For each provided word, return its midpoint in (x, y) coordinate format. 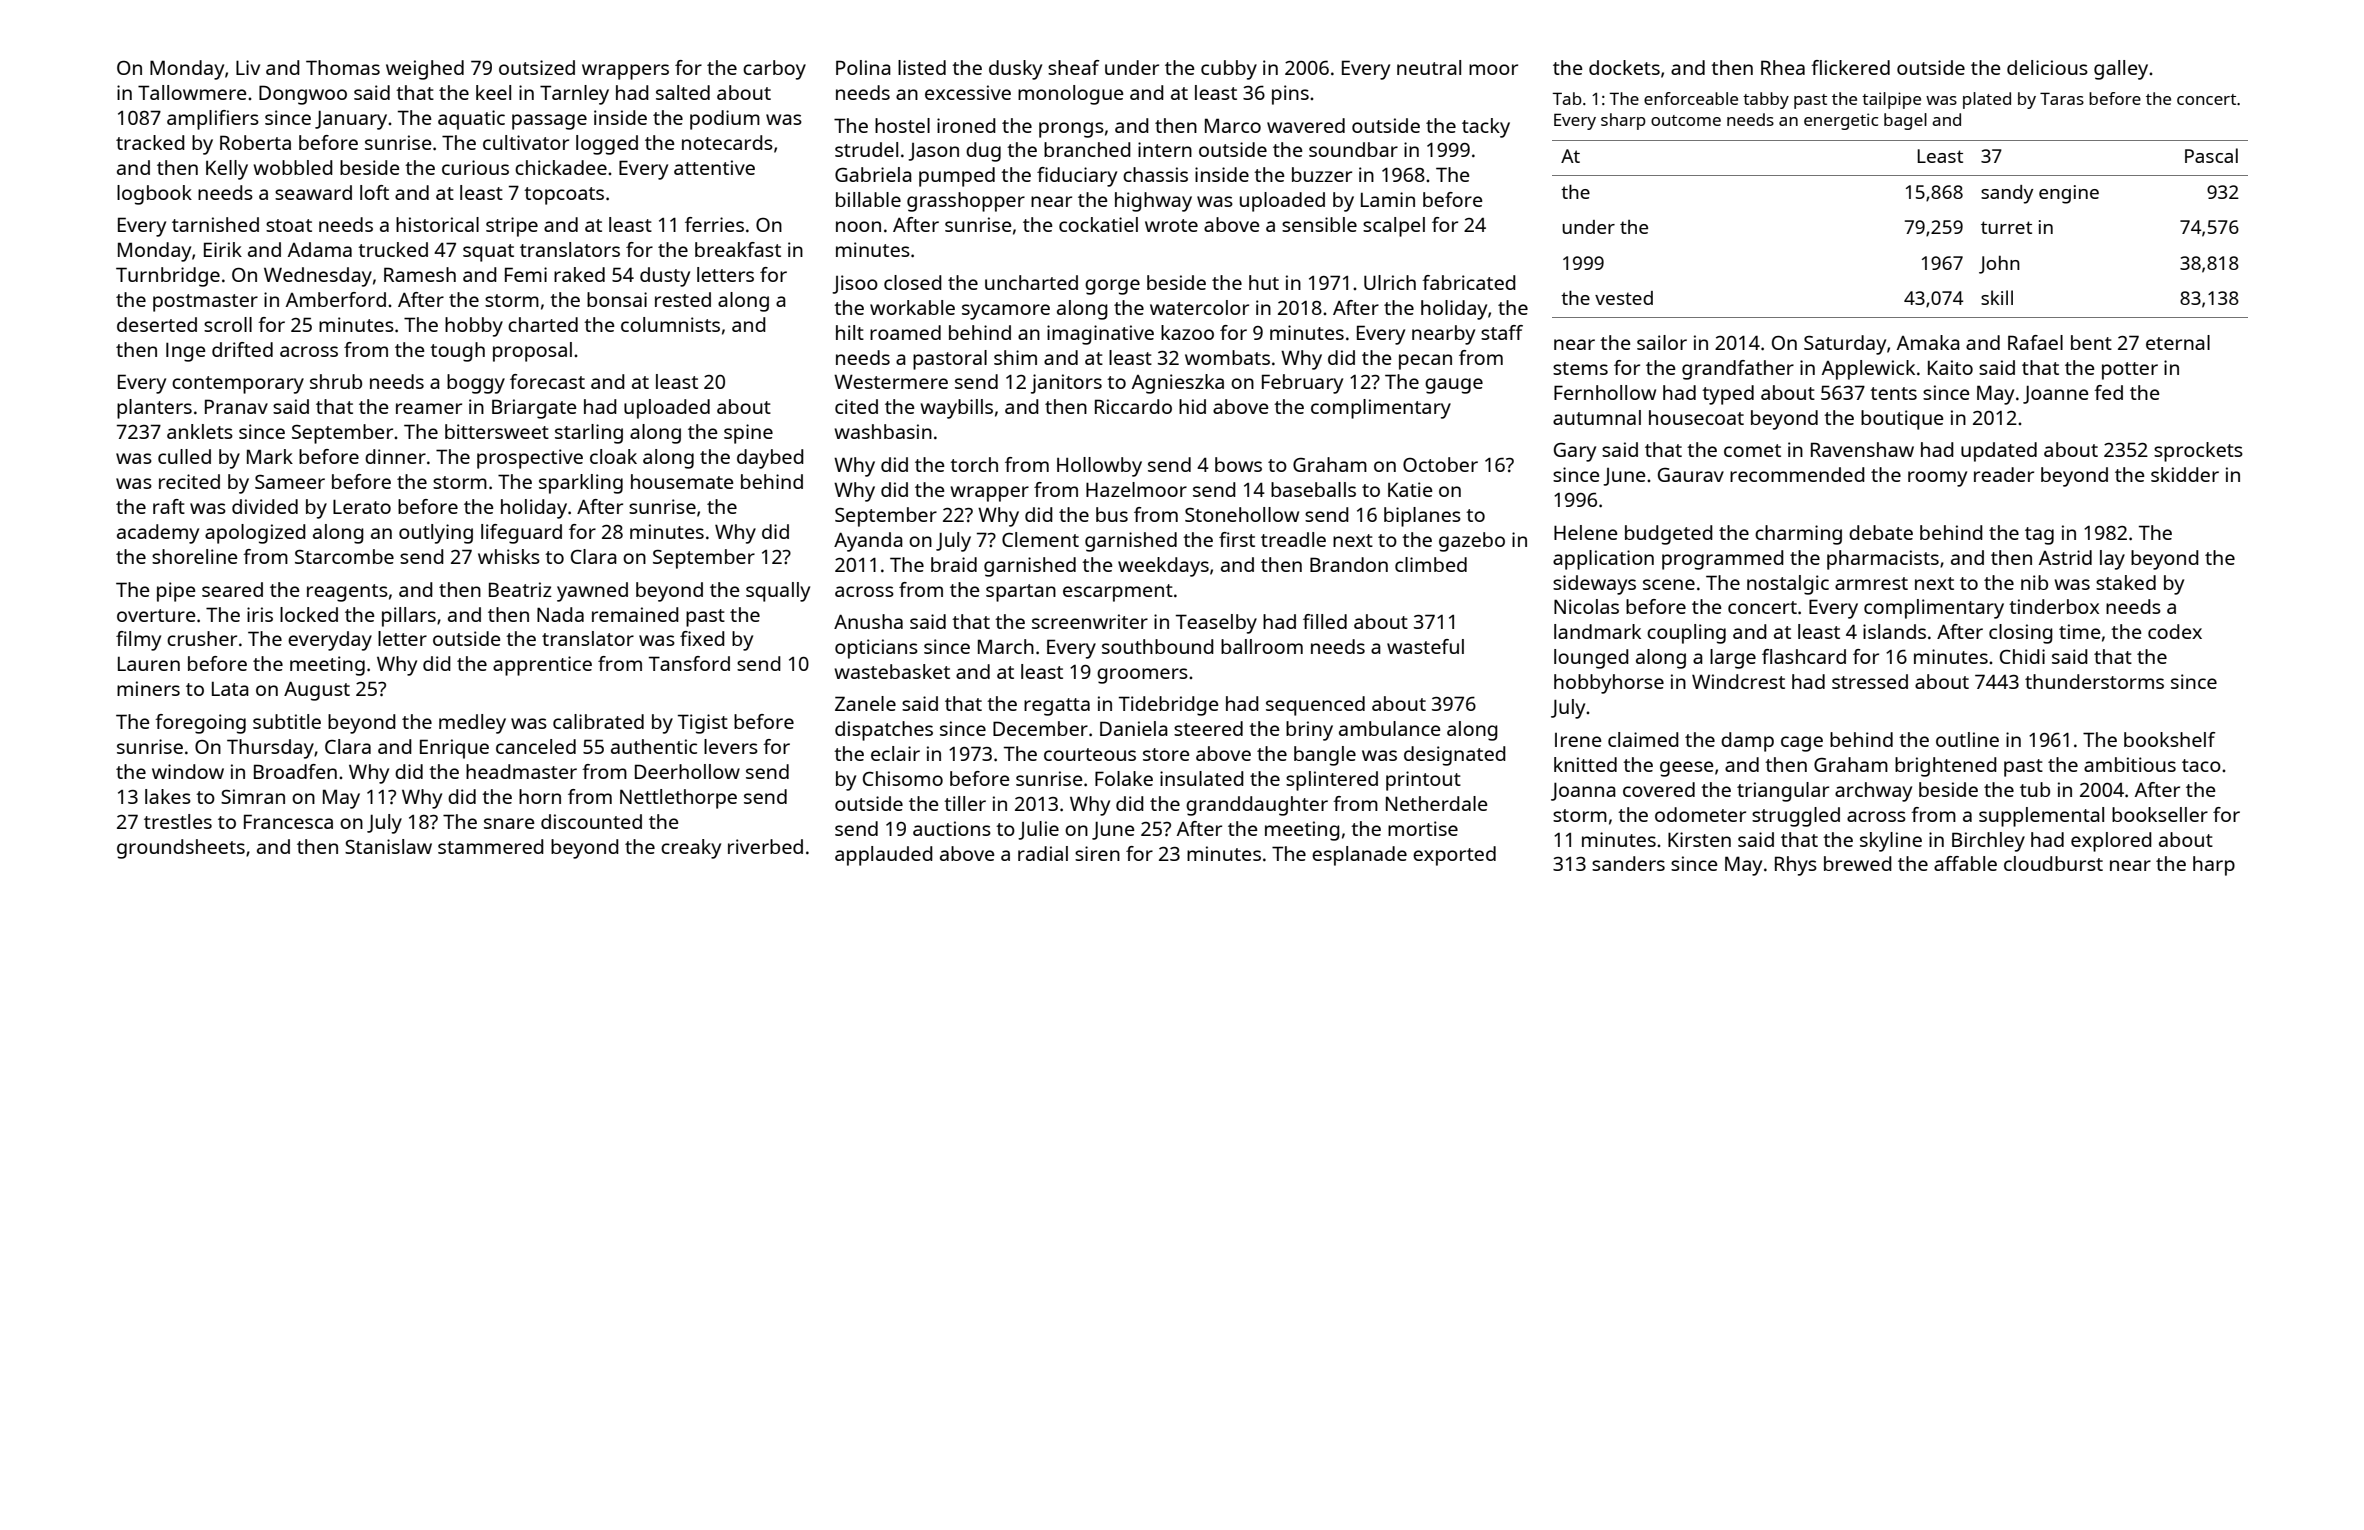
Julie (1038, 830)
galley (2121, 70)
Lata (230, 689)
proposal (532, 352)
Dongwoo (303, 95)
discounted (591, 821)
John (1999, 265)
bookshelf (2170, 739)
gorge (1112, 287)
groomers (1142, 676)
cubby (1229, 70)
